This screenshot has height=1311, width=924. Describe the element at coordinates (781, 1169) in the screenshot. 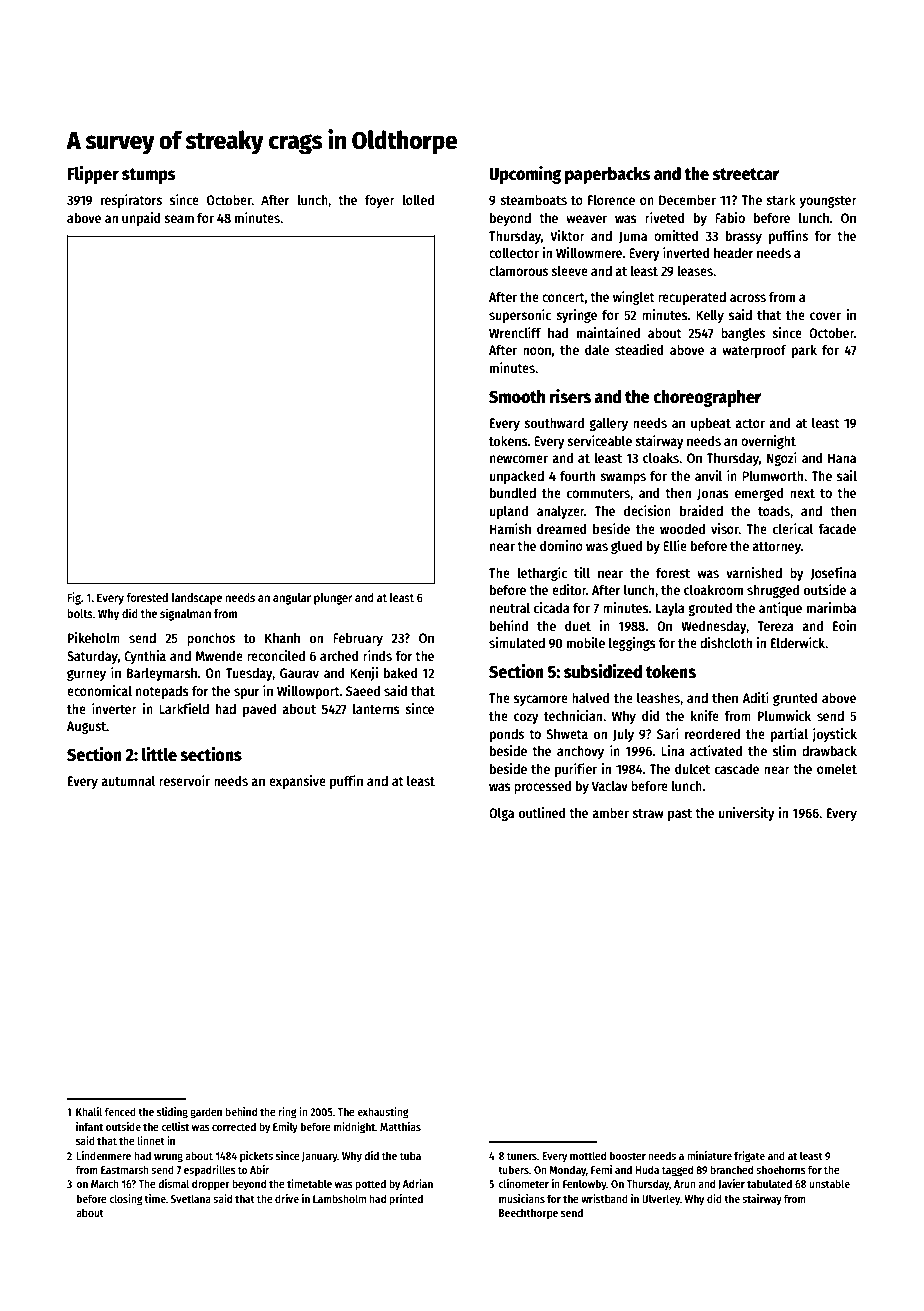

I see `shoehorns` at that location.
